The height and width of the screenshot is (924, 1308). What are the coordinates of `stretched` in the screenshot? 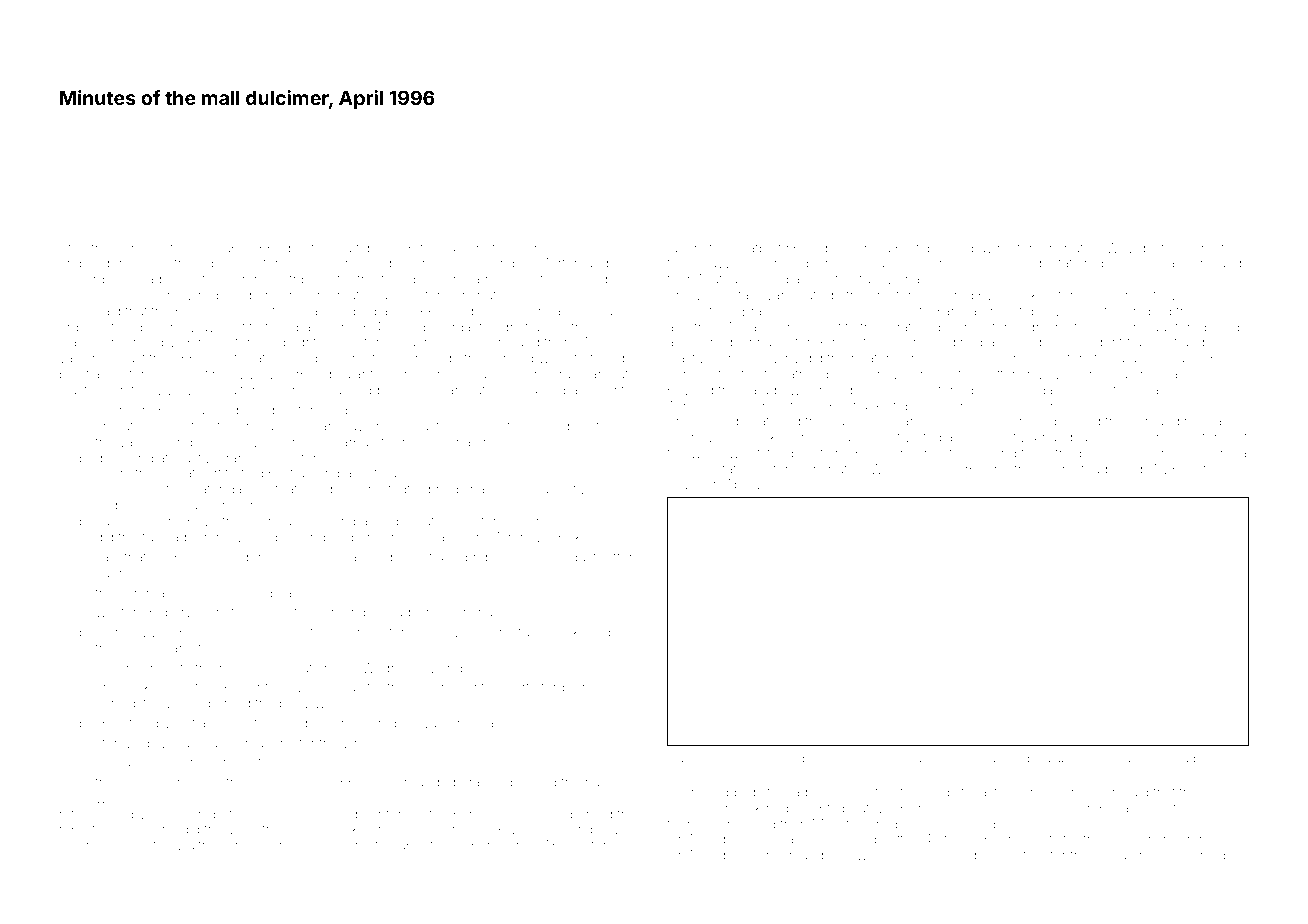 It's located at (596, 358).
